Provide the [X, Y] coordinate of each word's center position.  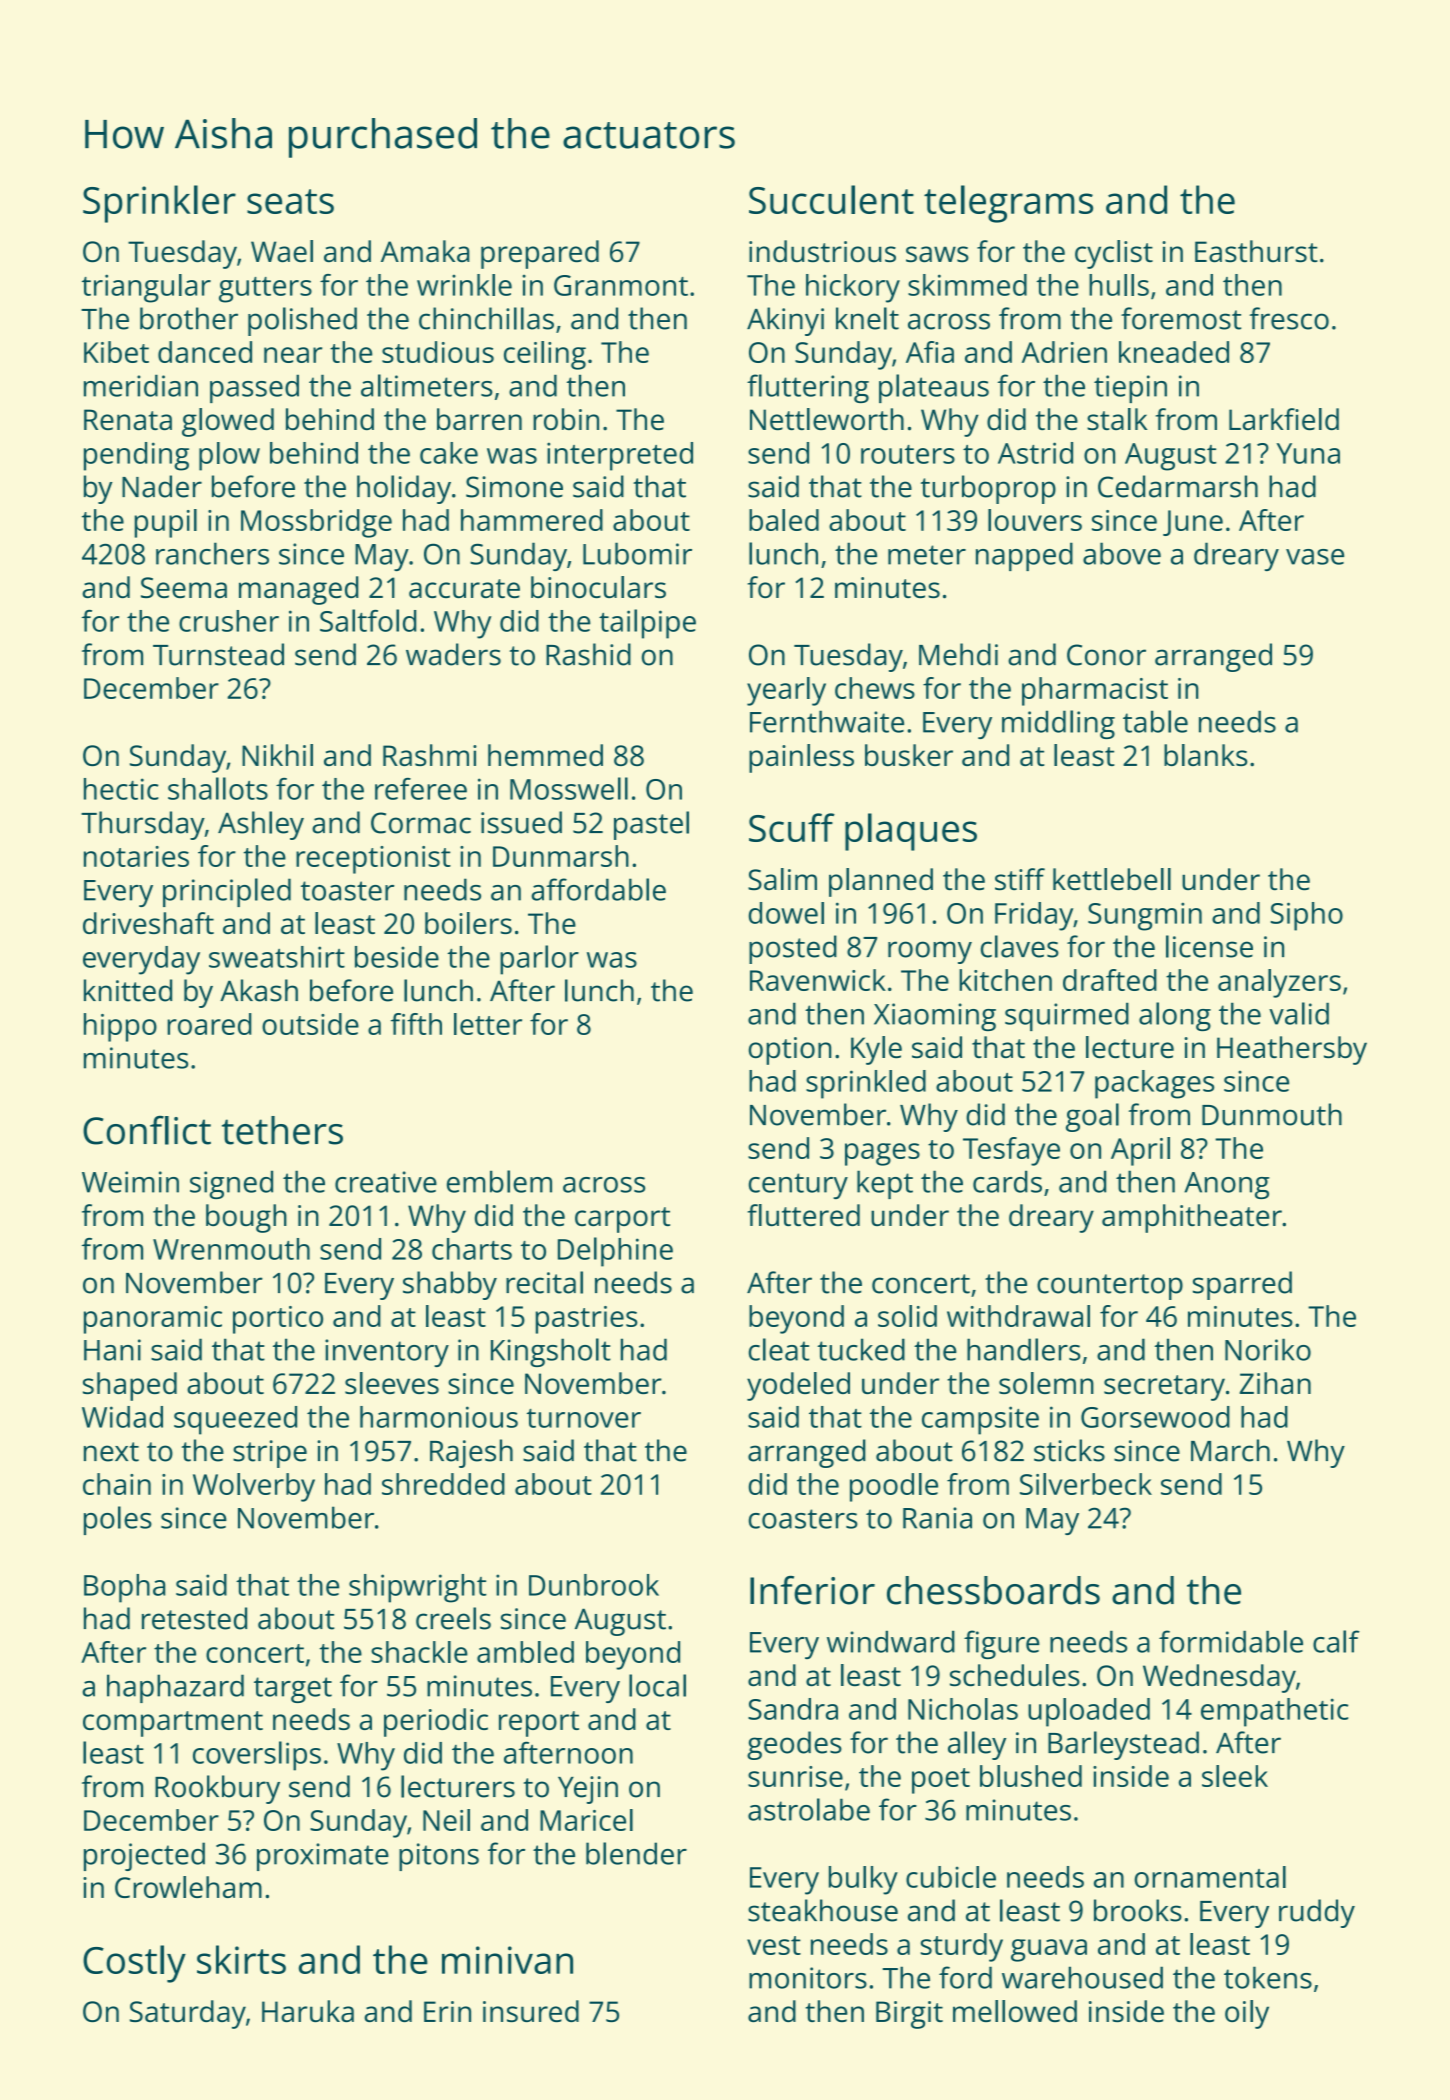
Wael [282, 251]
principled [227, 892]
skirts [241, 1959]
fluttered [803, 1215]
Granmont [621, 285]
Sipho [1307, 916]
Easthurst [1256, 251]
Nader [162, 486]
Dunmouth [1272, 1114]
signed [231, 1184]
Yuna [1308, 453]
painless [801, 758]
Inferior [812, 1590]
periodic [436, 1722]
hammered [532, 520]
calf [1336, 1641]
